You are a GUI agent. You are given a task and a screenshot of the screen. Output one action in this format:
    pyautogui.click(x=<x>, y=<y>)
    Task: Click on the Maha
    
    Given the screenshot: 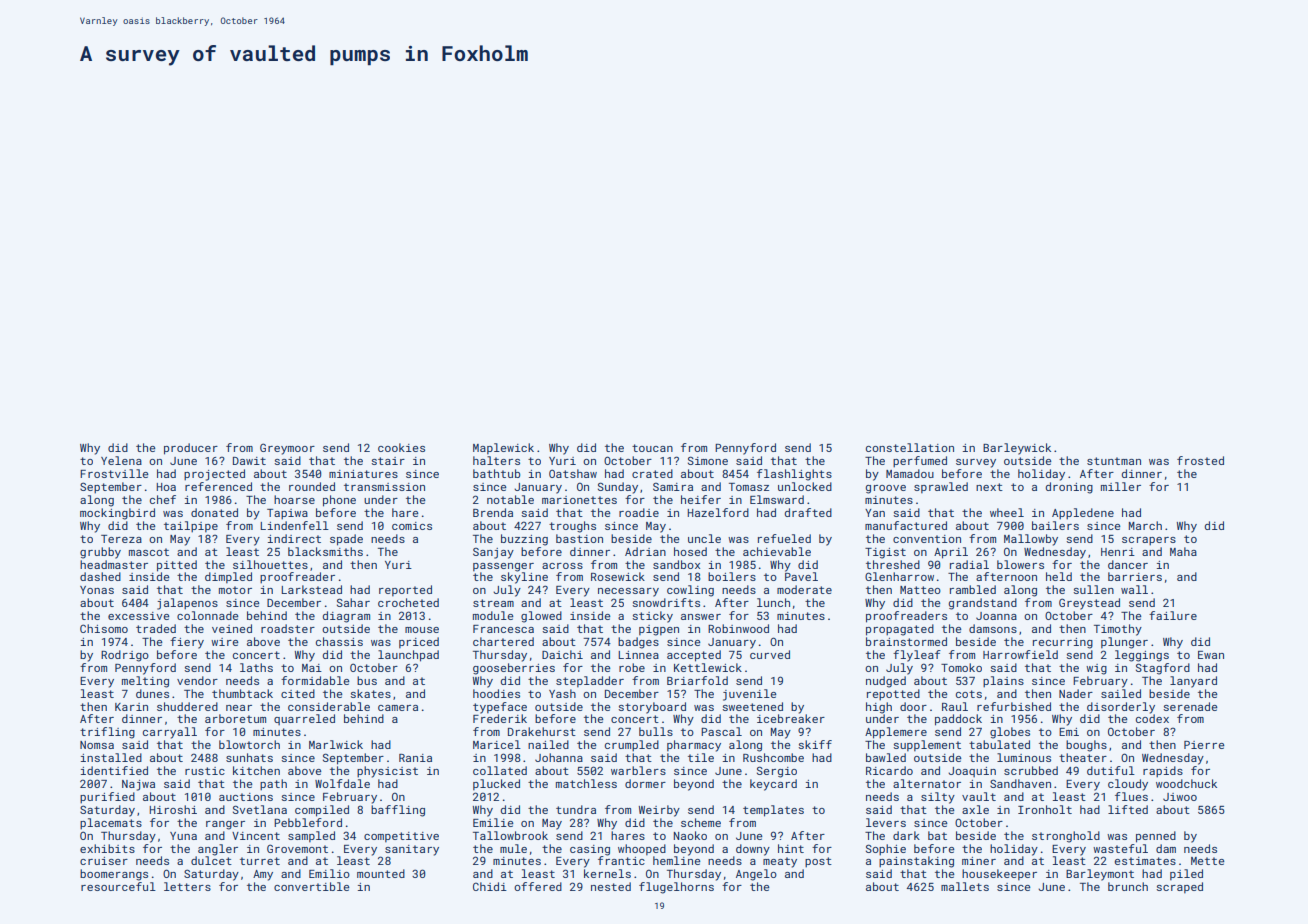 What is the action you would take?
    pyautogui.click(x=1183, y=551)
